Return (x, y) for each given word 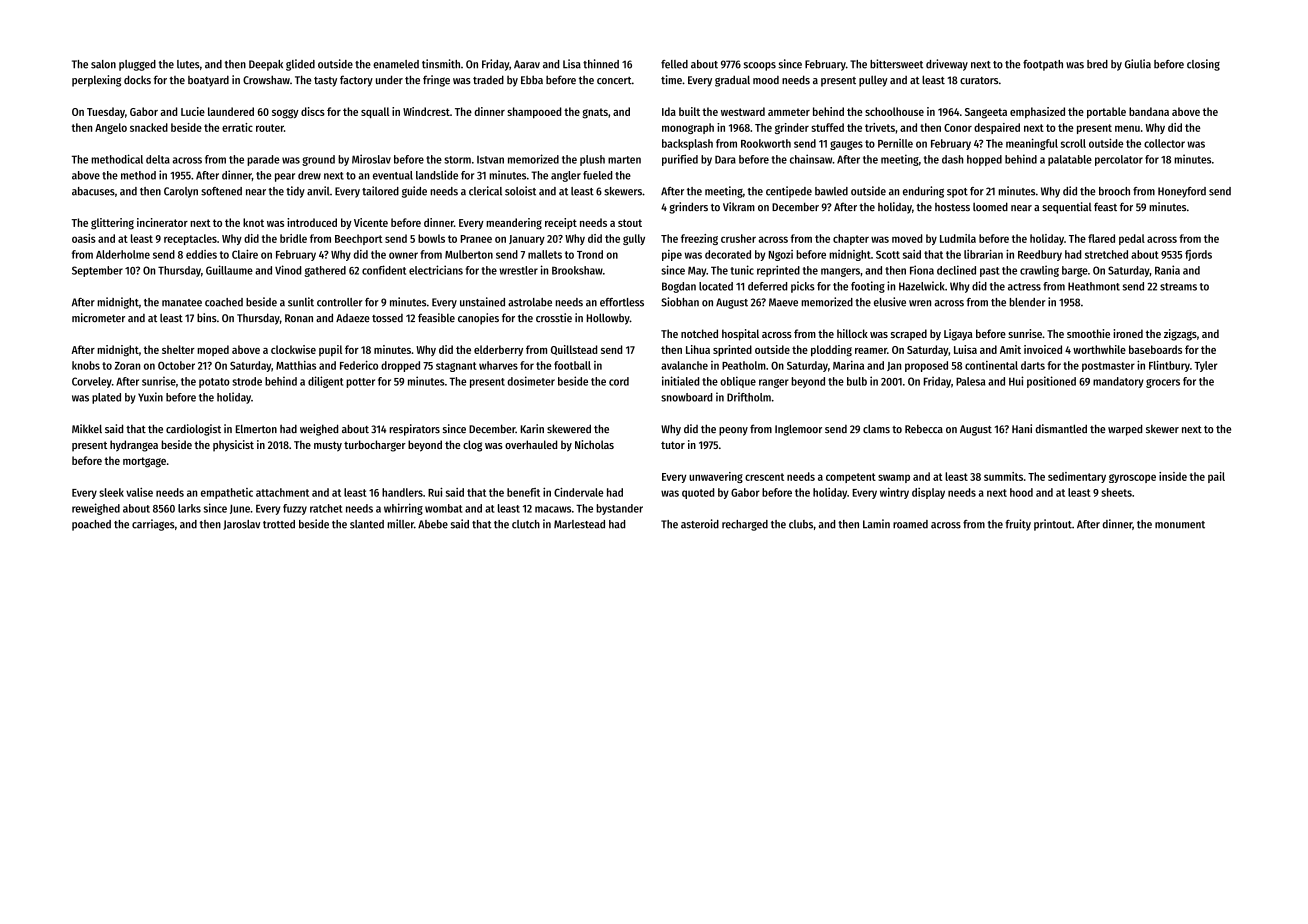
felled (674, 64)
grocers (1163, 383)
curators (979, 81)
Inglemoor (798, 430)
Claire (245, 254)
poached (91, 525)
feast (1105, 207)
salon (103, 64)
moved (907, 238)
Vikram (739, 206)
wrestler (518, 270)
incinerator (162, 222)
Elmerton (256, 429)
